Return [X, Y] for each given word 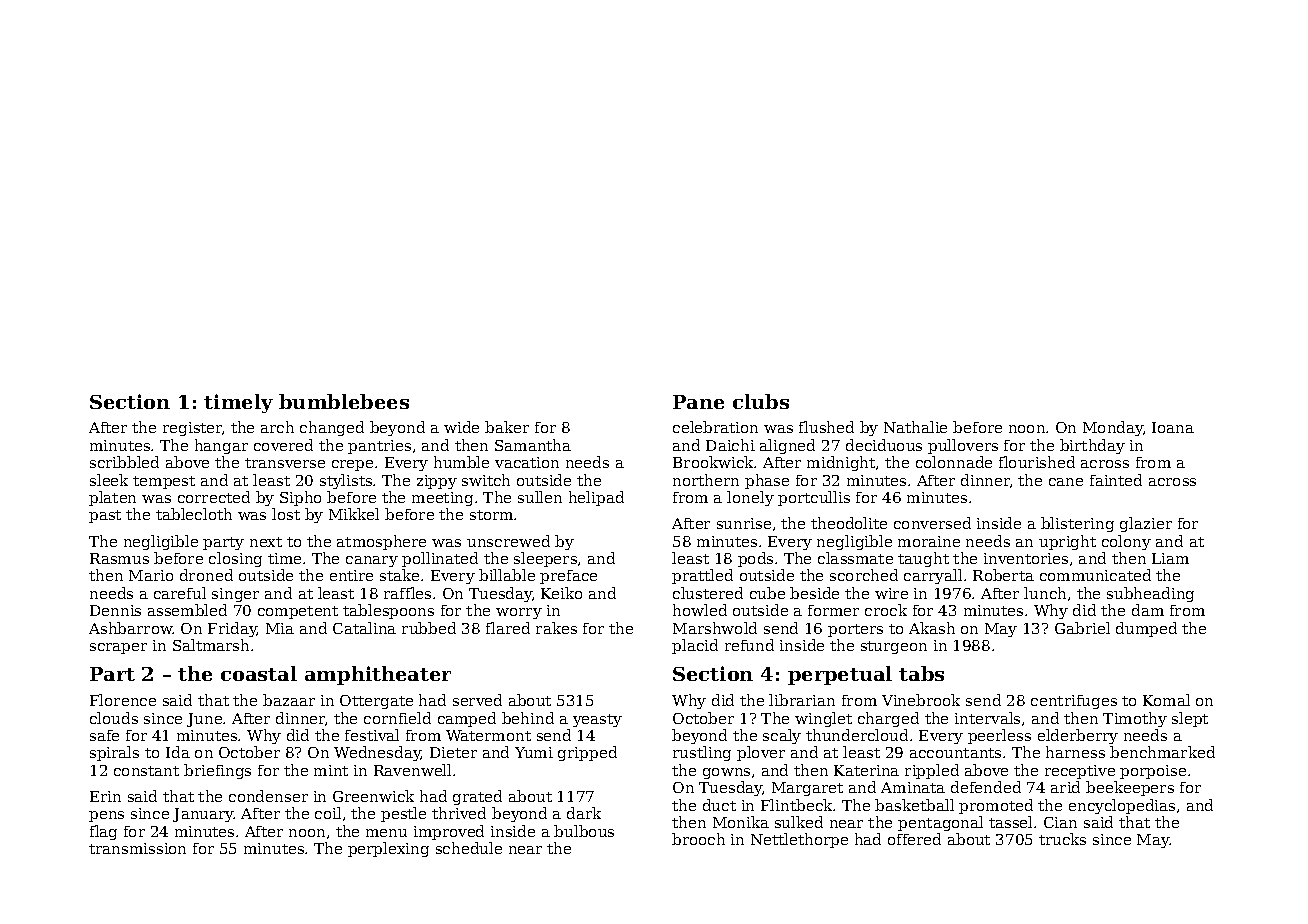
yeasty [597, 720]
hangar [221, 446]
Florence [123, 700]
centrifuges [1074, 702]
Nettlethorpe [799, 840]
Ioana [1173, 427]
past [105, 516]
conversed [932, 523]
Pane [698, 402]
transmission [137, 848]
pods [755, 559]
